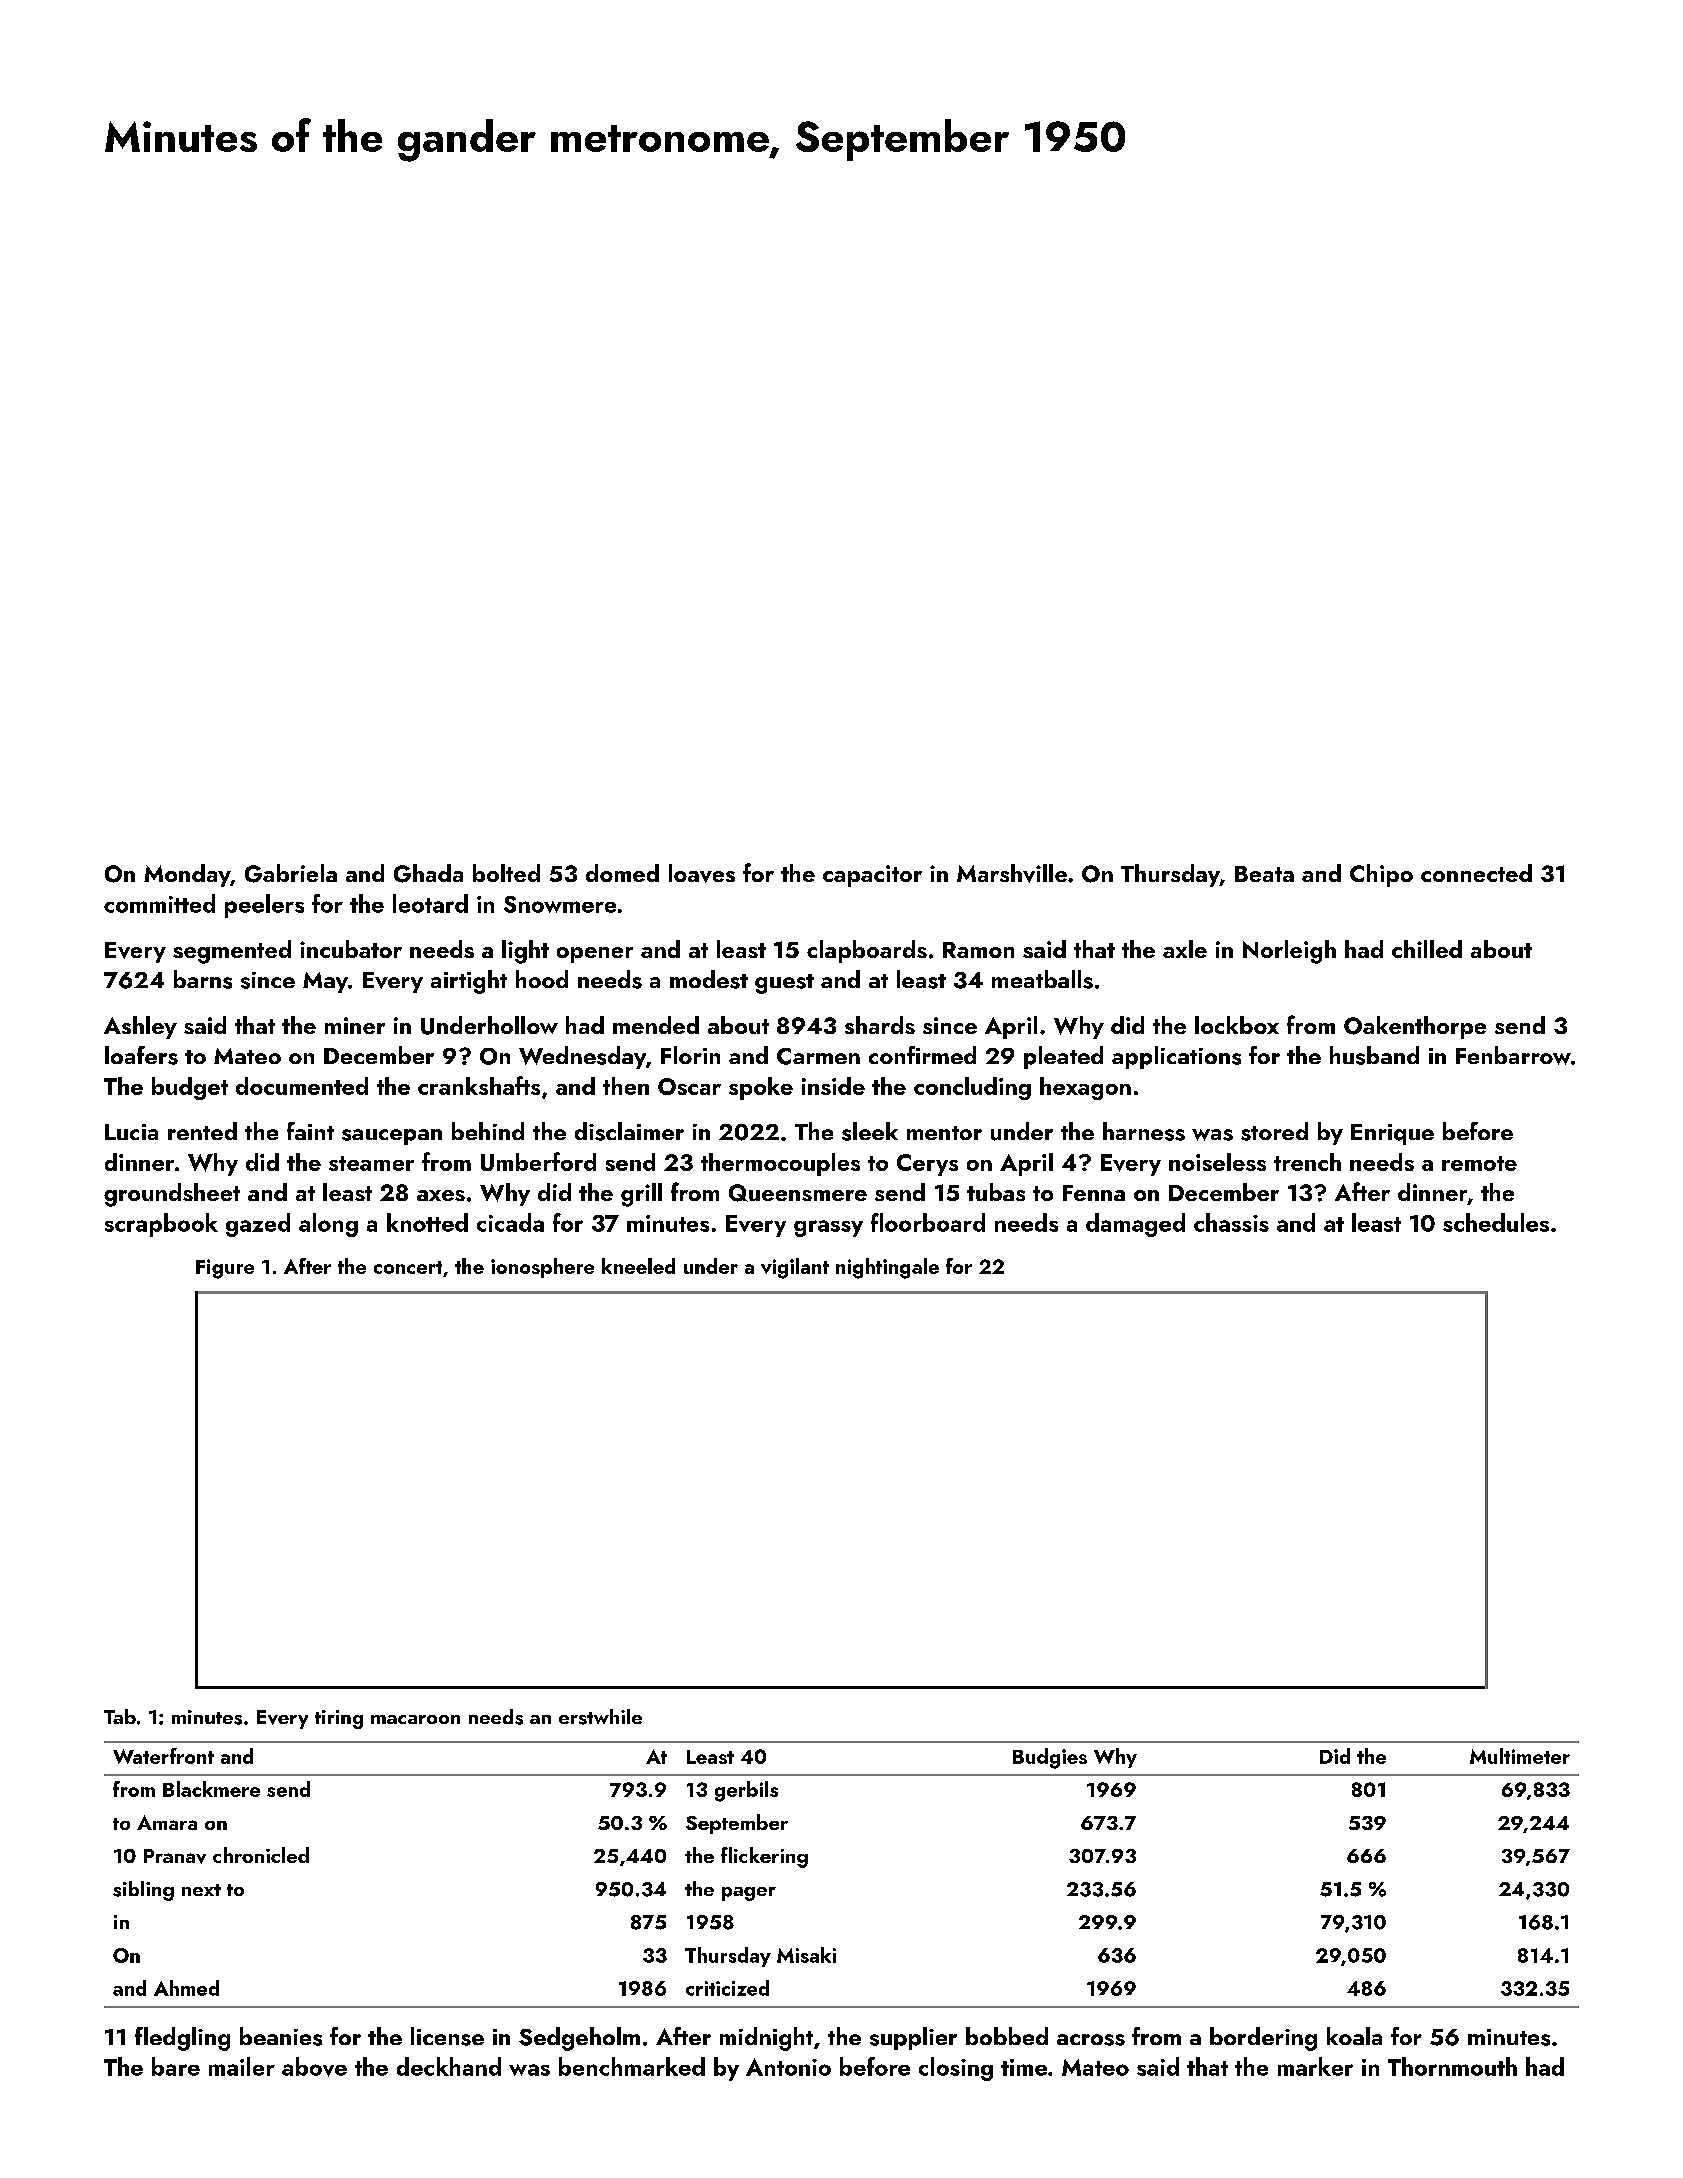 The image size is (1683, 2178). Describe the element at coordinates (1263, 2039) in the page. I see `bordering` at that location.
